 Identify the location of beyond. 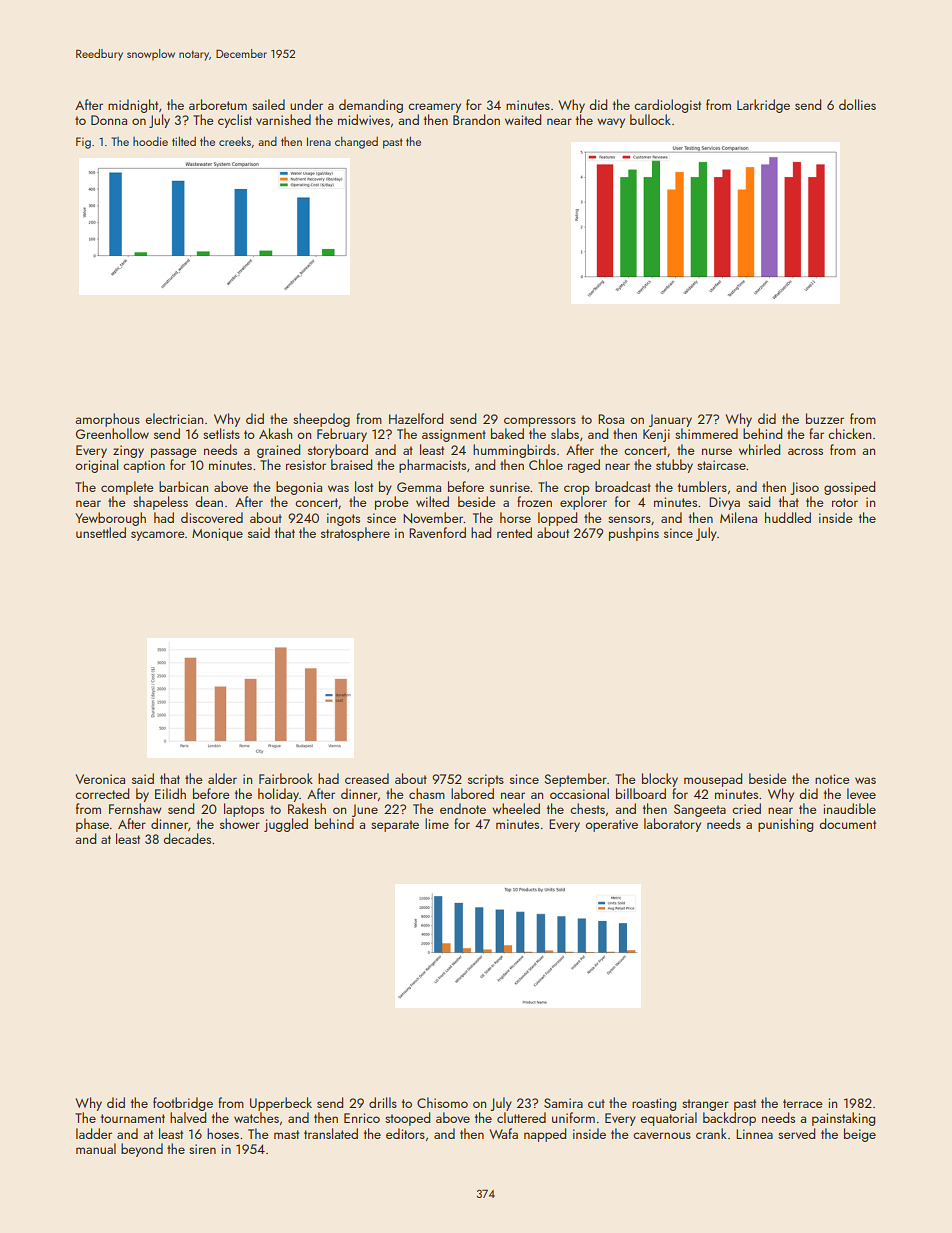
(142, 1150).
